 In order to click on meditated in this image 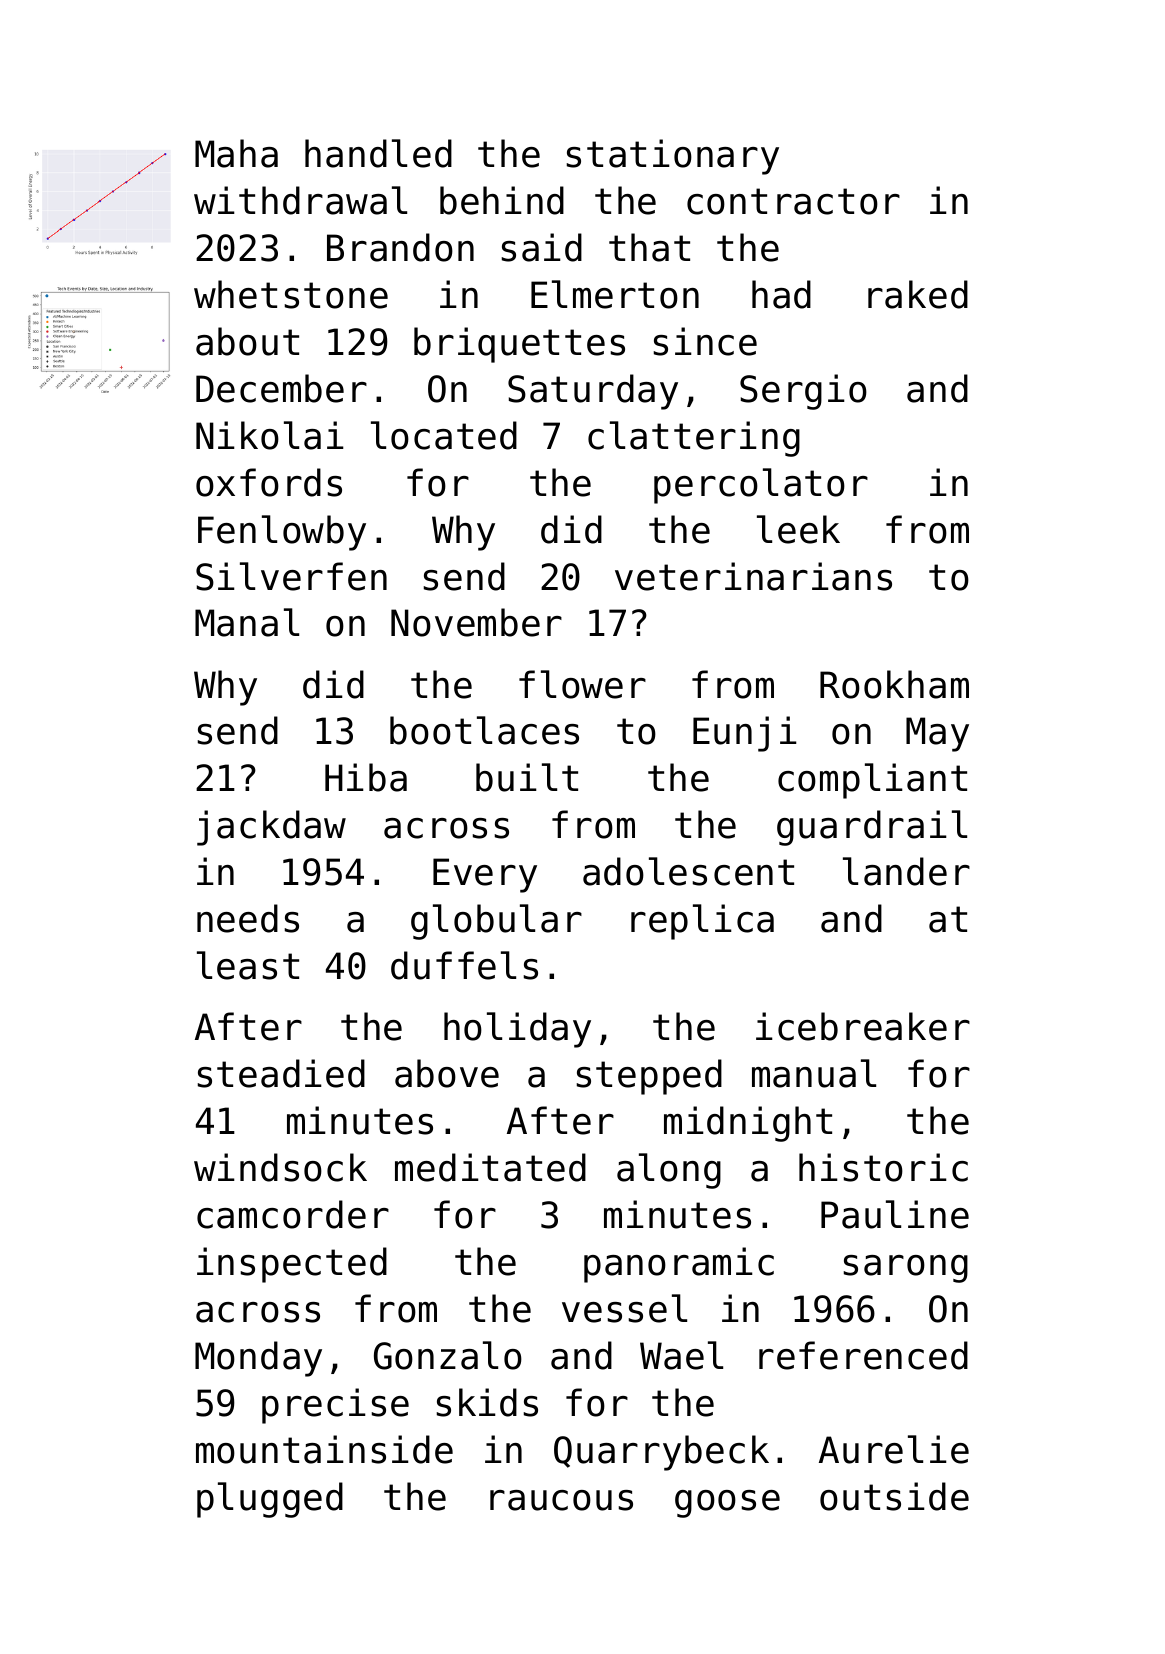, I will do `click(490, 1167)`.
